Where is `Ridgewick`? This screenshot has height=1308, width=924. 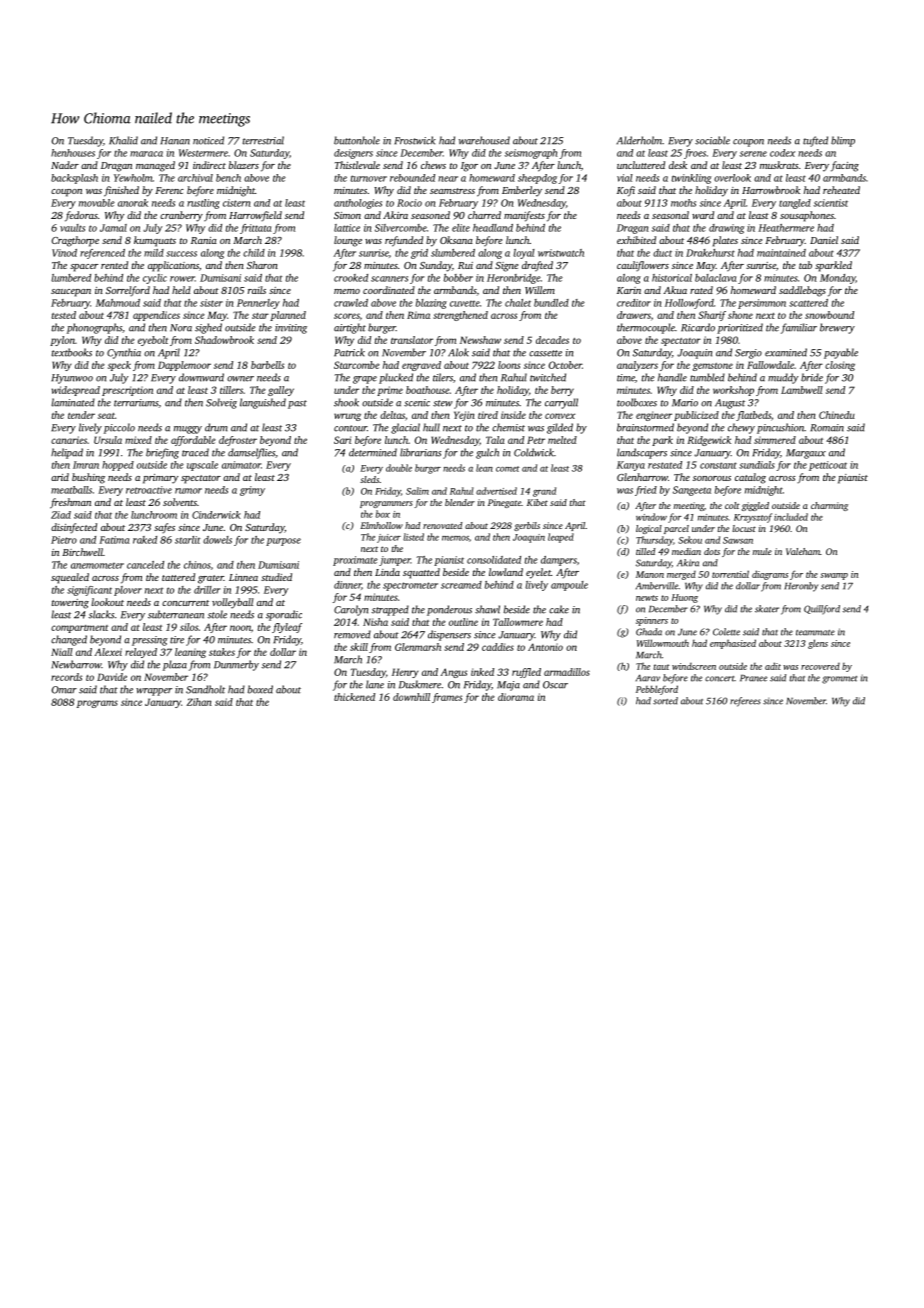
Ridgewick is located at coordinates (709, 441).
